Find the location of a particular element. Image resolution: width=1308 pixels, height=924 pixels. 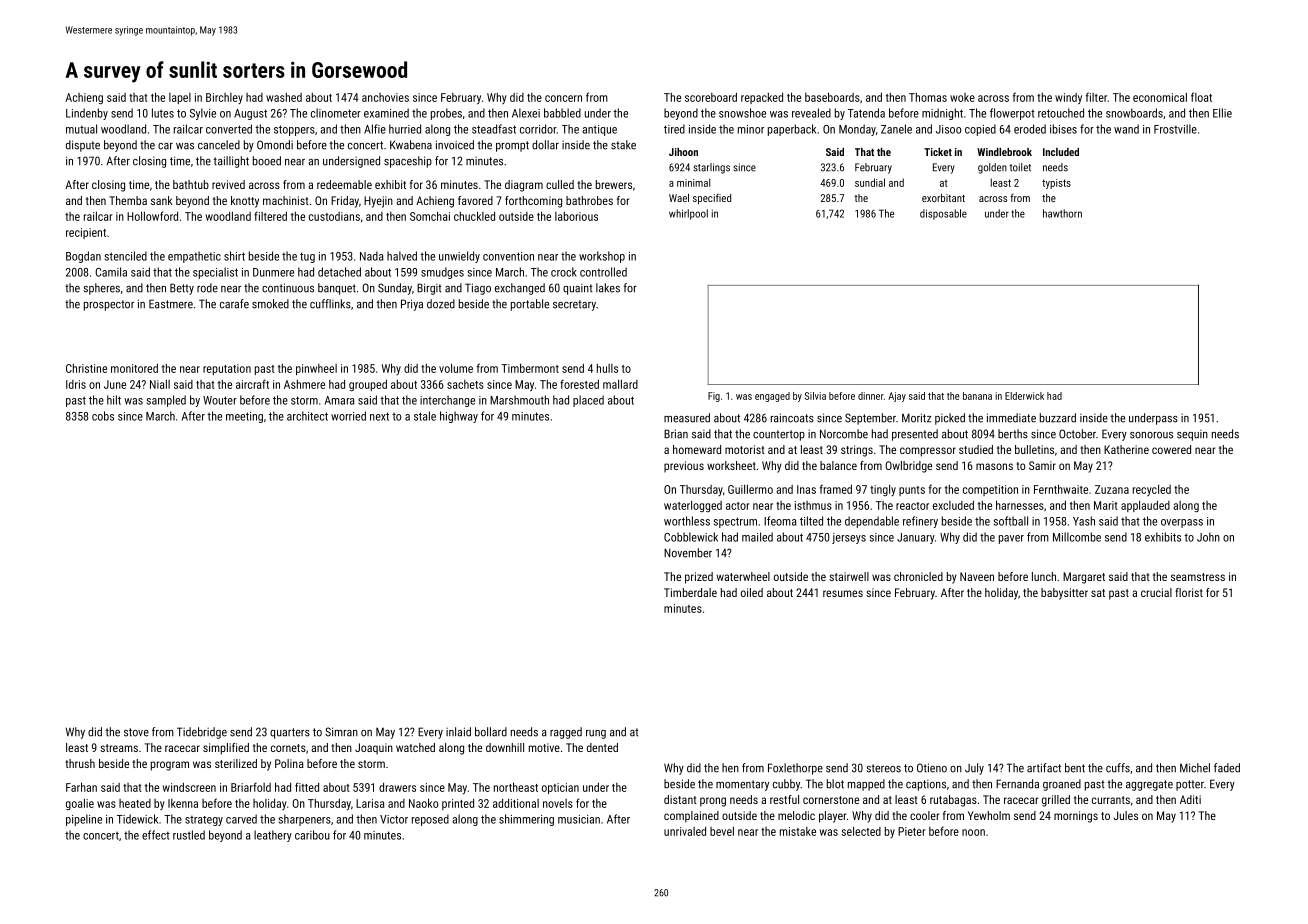

portable is located at coordinates (530, 305).
